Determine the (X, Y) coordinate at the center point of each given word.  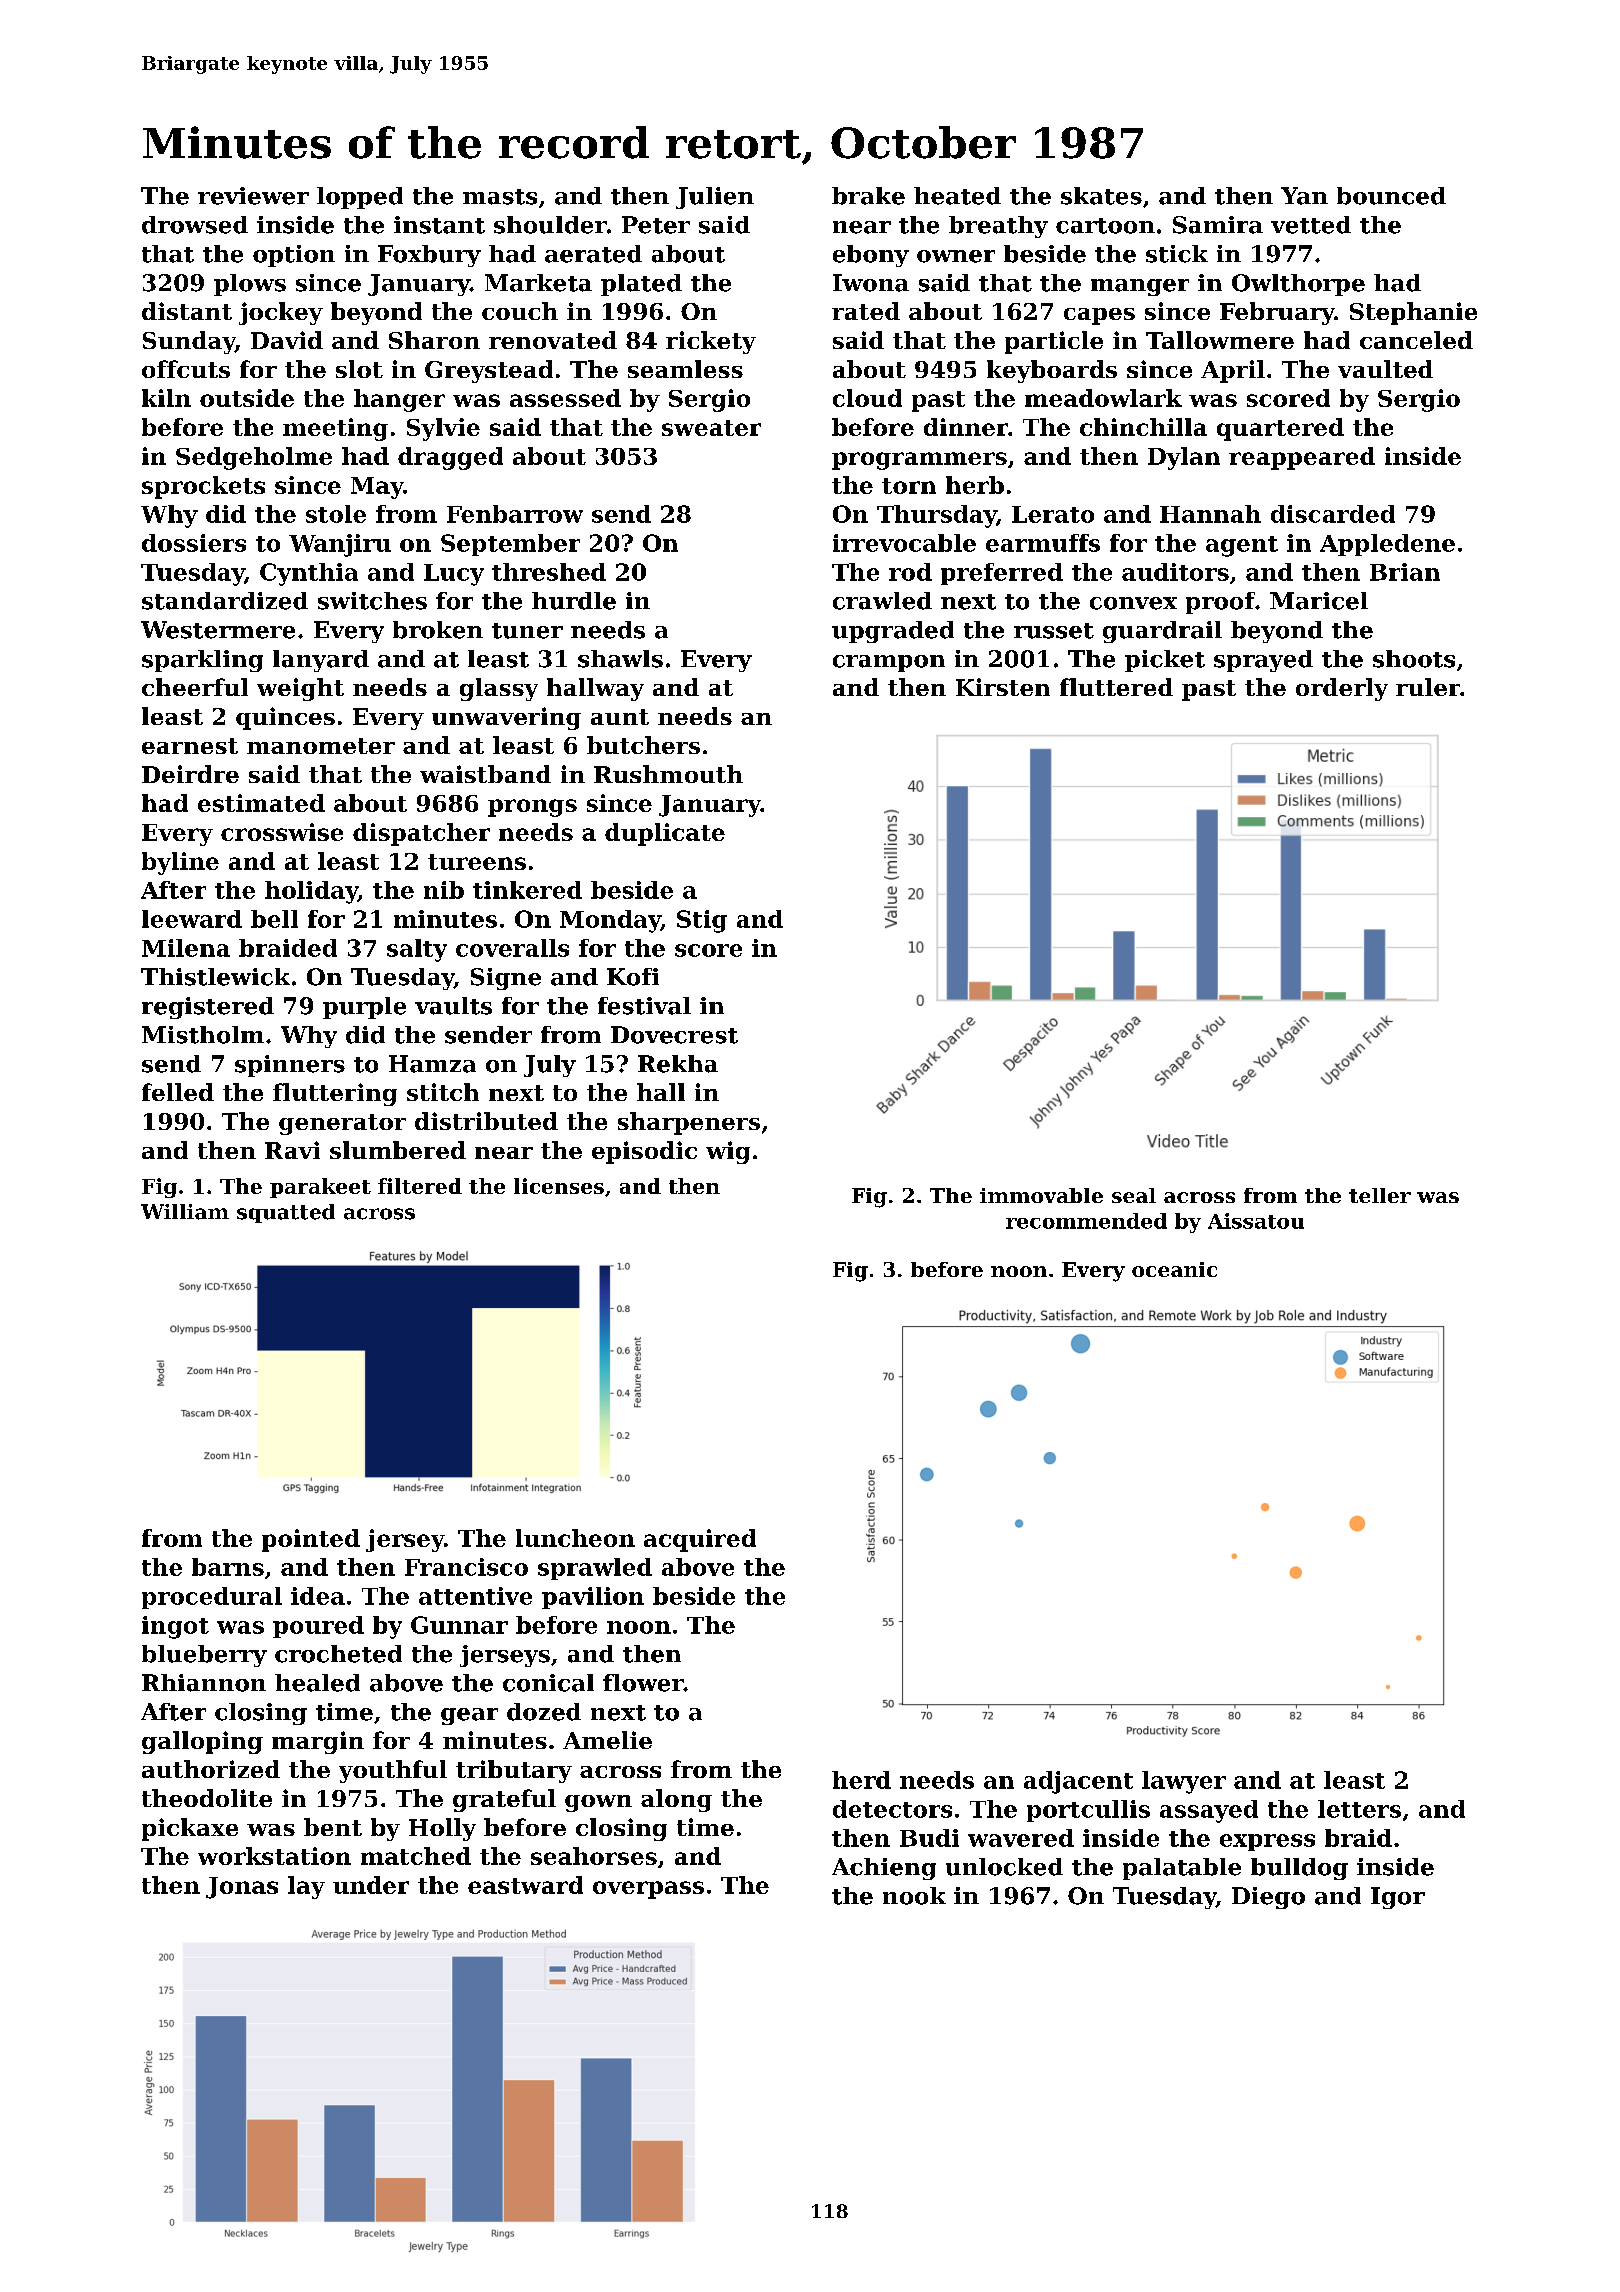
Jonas (242, 1888)
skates (1101, 196)
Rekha (678, 1064)
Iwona (871, 283)
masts (500, 197)
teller (1380, 1195)
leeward (192, 919)
